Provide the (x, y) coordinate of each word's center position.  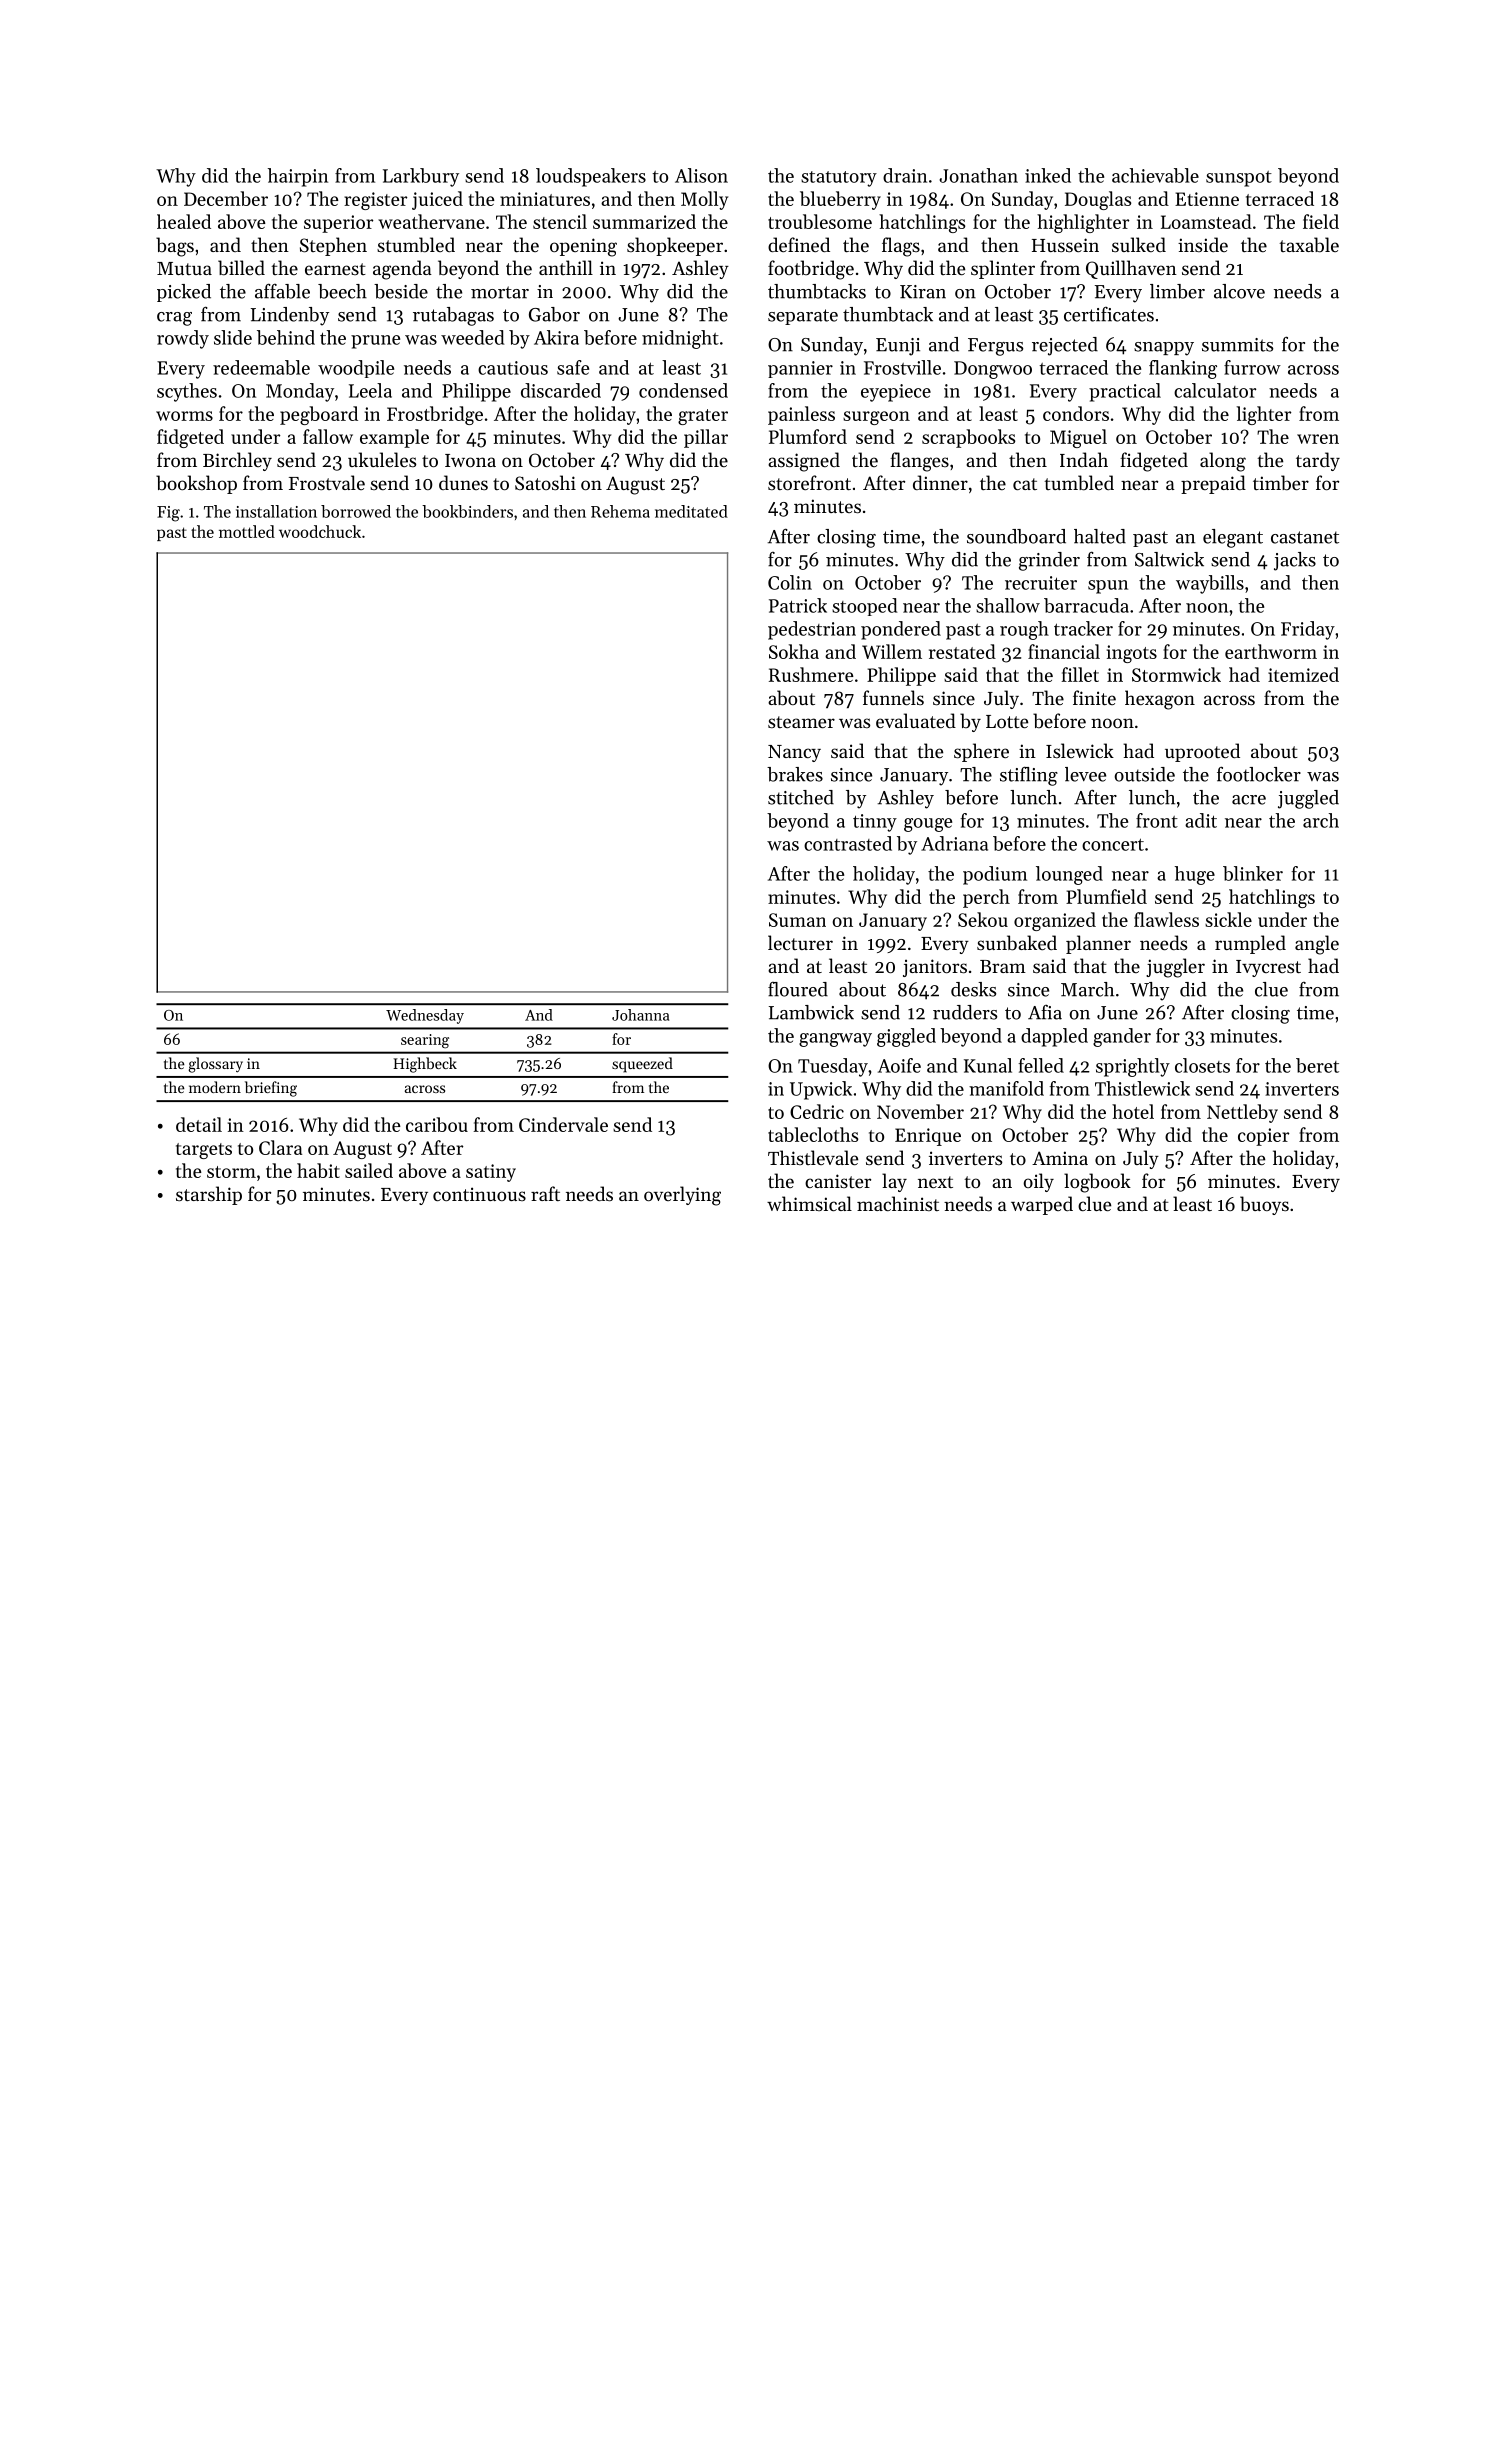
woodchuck (320, 531)
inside (1203, 244)
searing (425, 1041)
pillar (706, 438)
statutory (839, 179)
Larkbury (421, 177)
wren (1318, 439)
